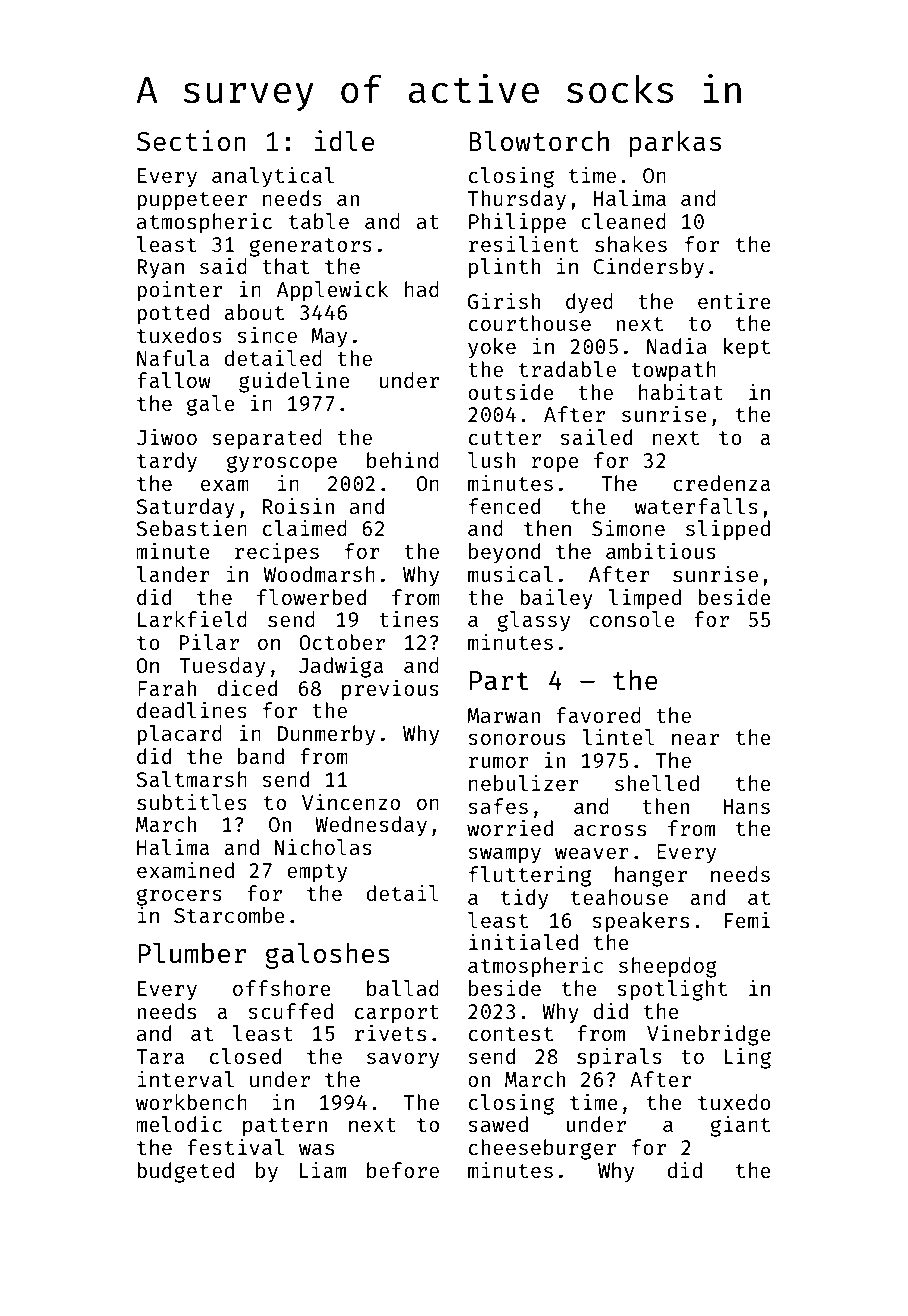 The width and height of the image is (908, 1316). I want to click on limped, so click(645, 599).
